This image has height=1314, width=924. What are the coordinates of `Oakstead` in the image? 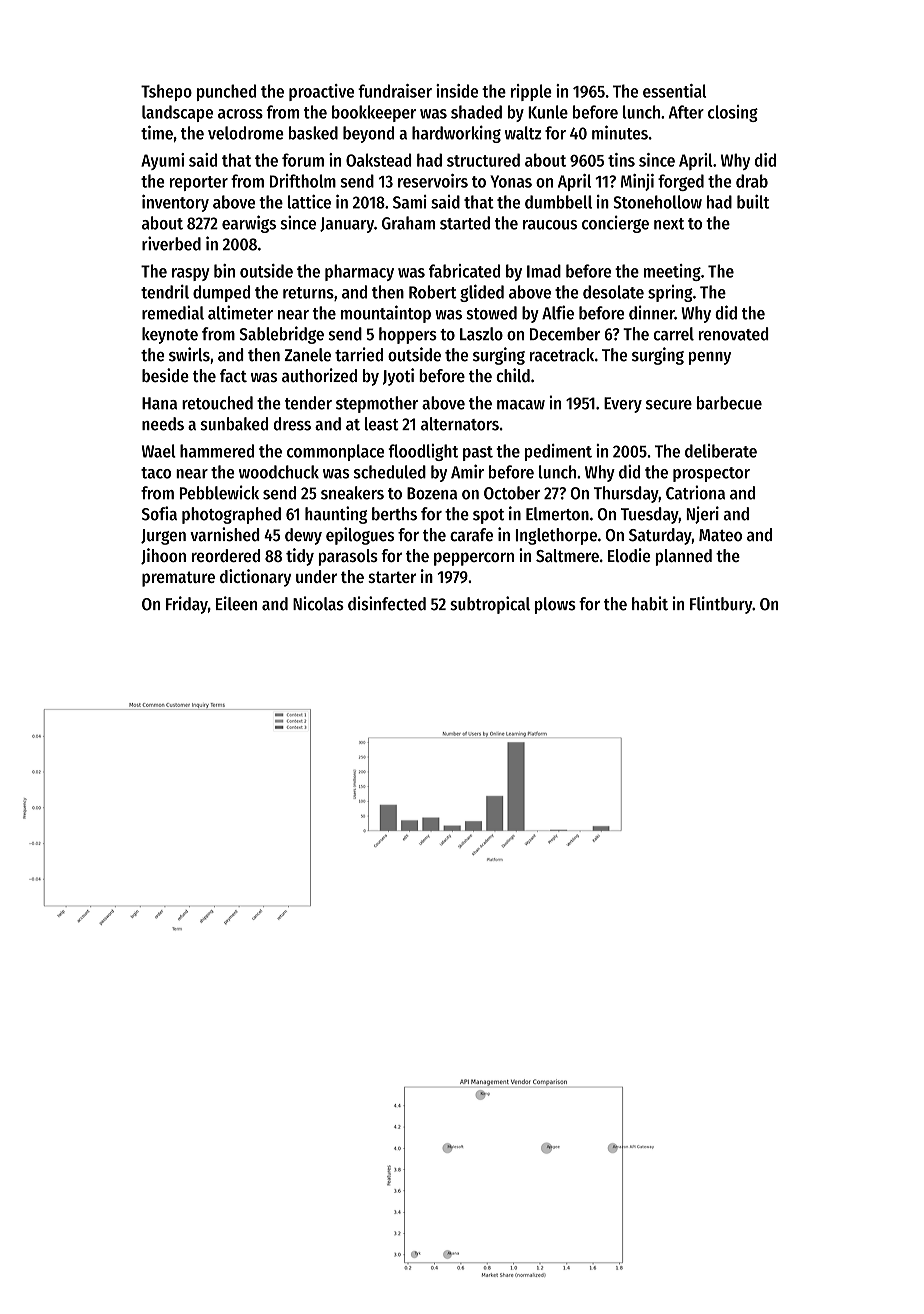 It's located at (379, 160).
